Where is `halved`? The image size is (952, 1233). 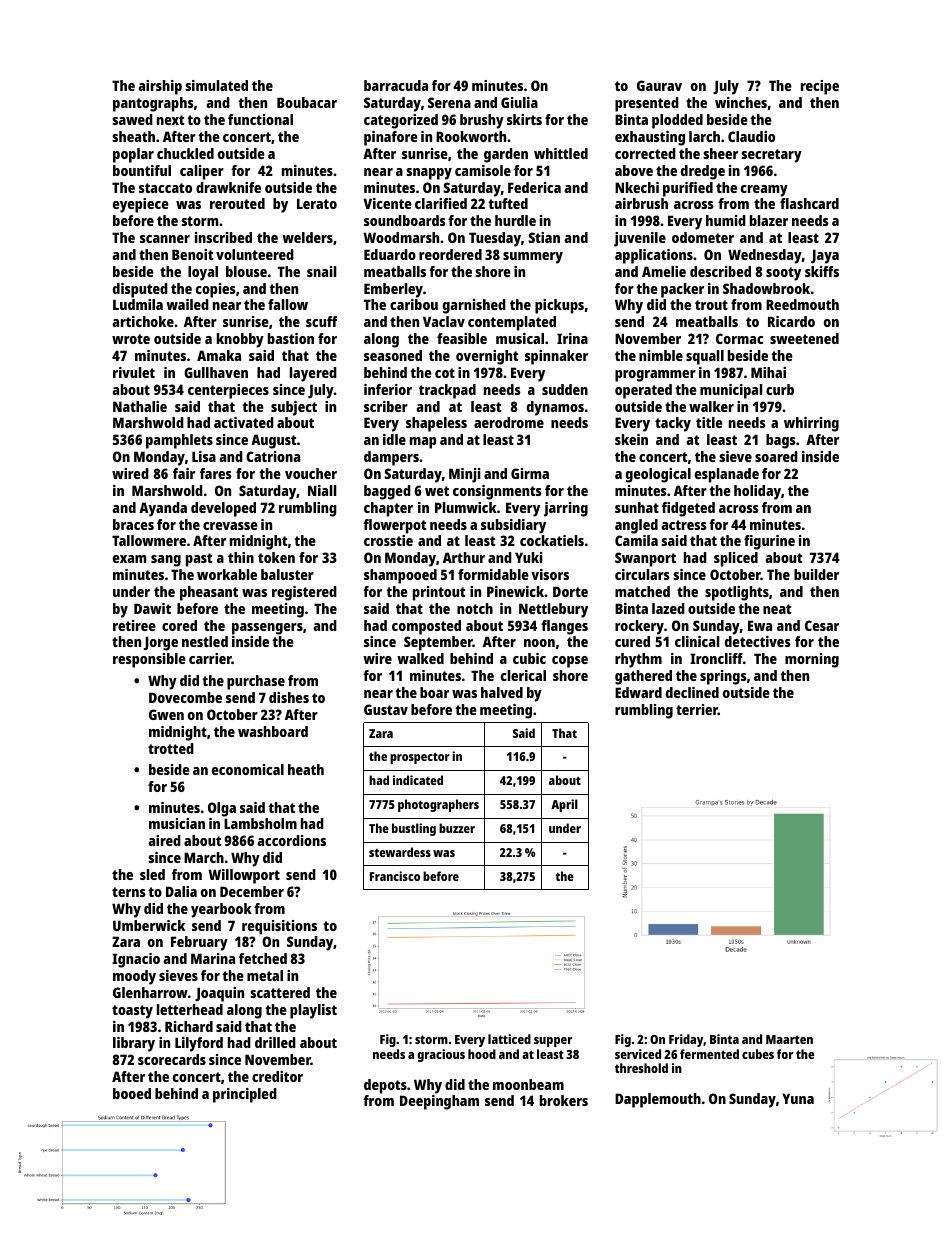 halved is located at coordinates (502, 692).
